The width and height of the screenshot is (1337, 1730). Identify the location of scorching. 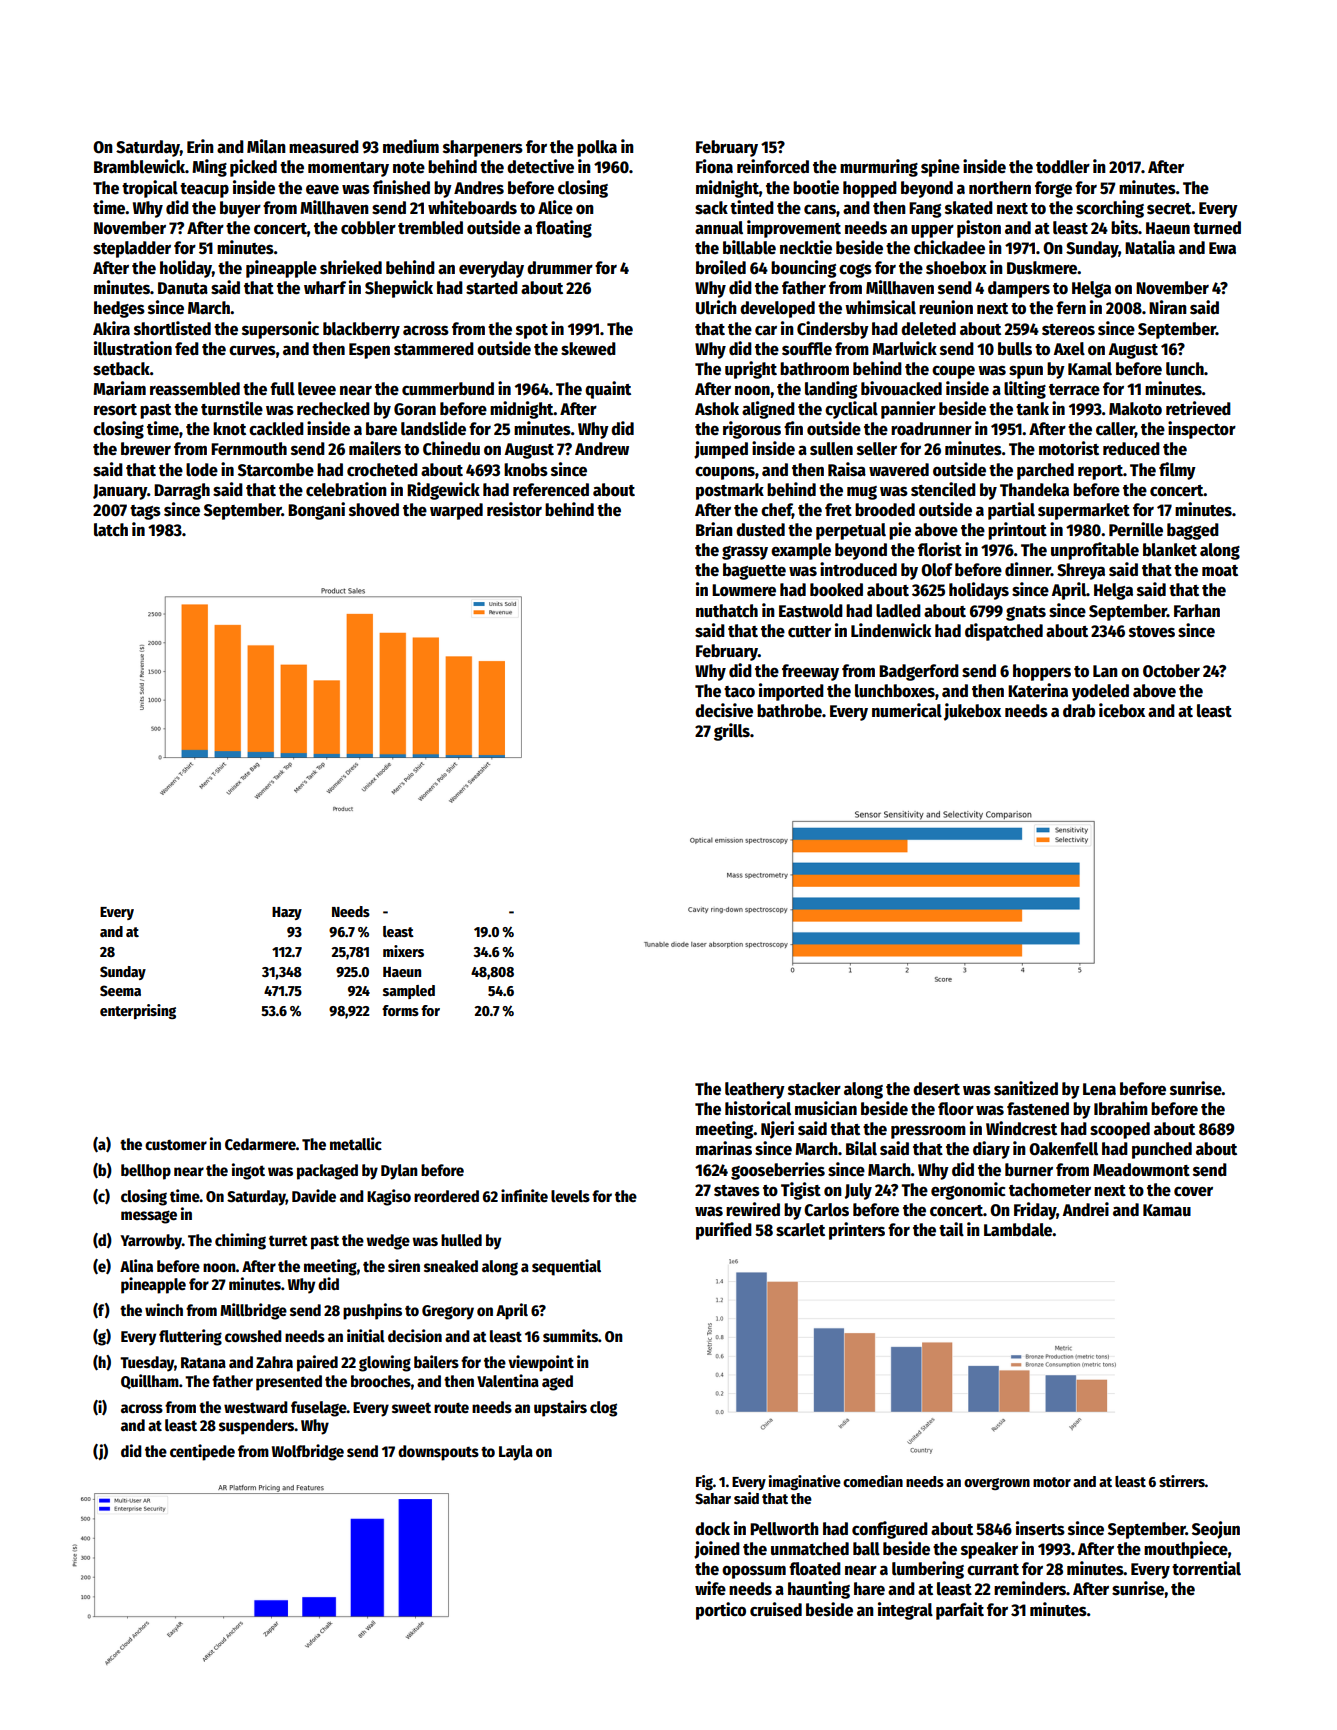
(1110, 209).
